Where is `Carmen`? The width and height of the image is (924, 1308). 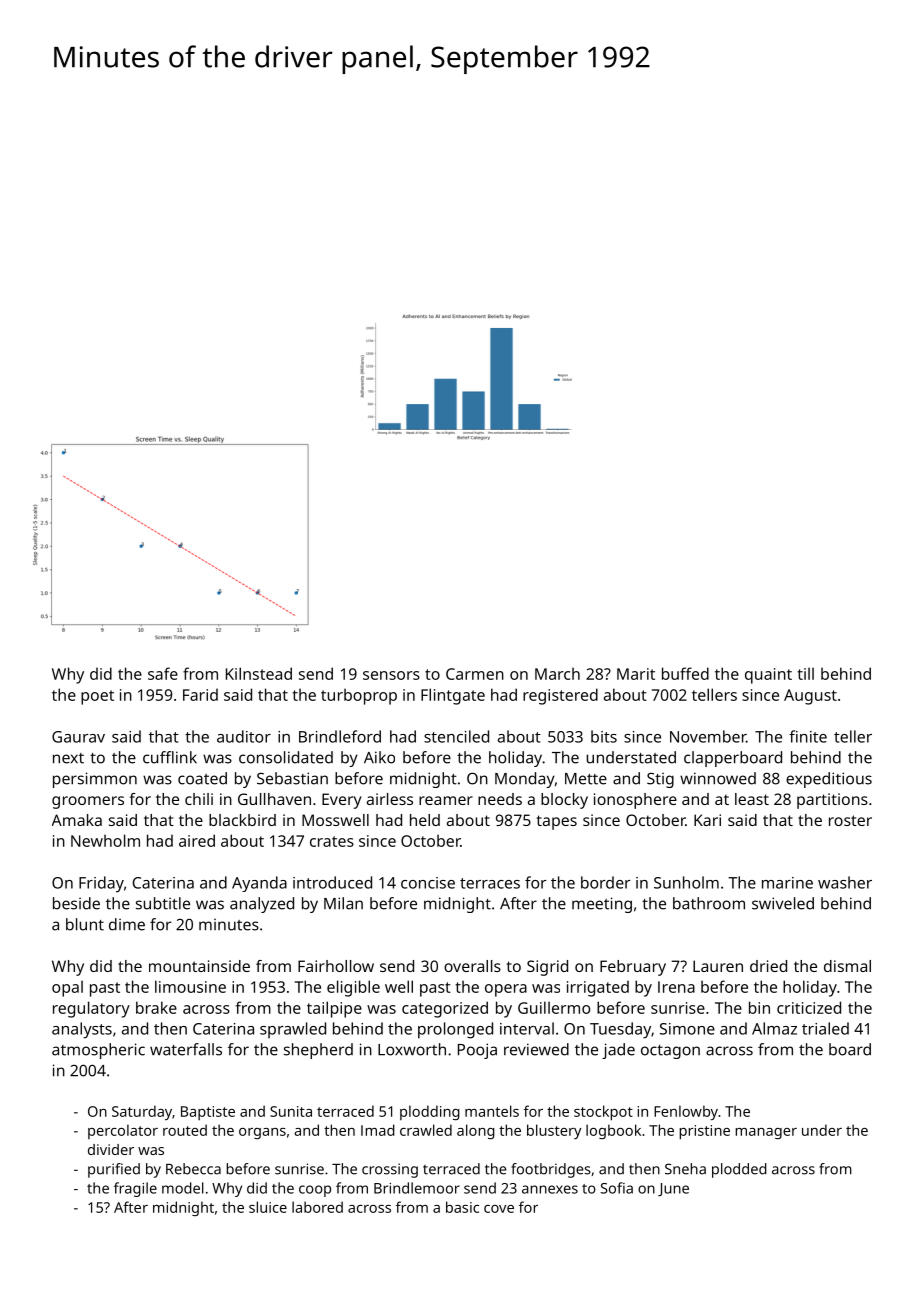 Carmen is located at coordinates (475, 674).
